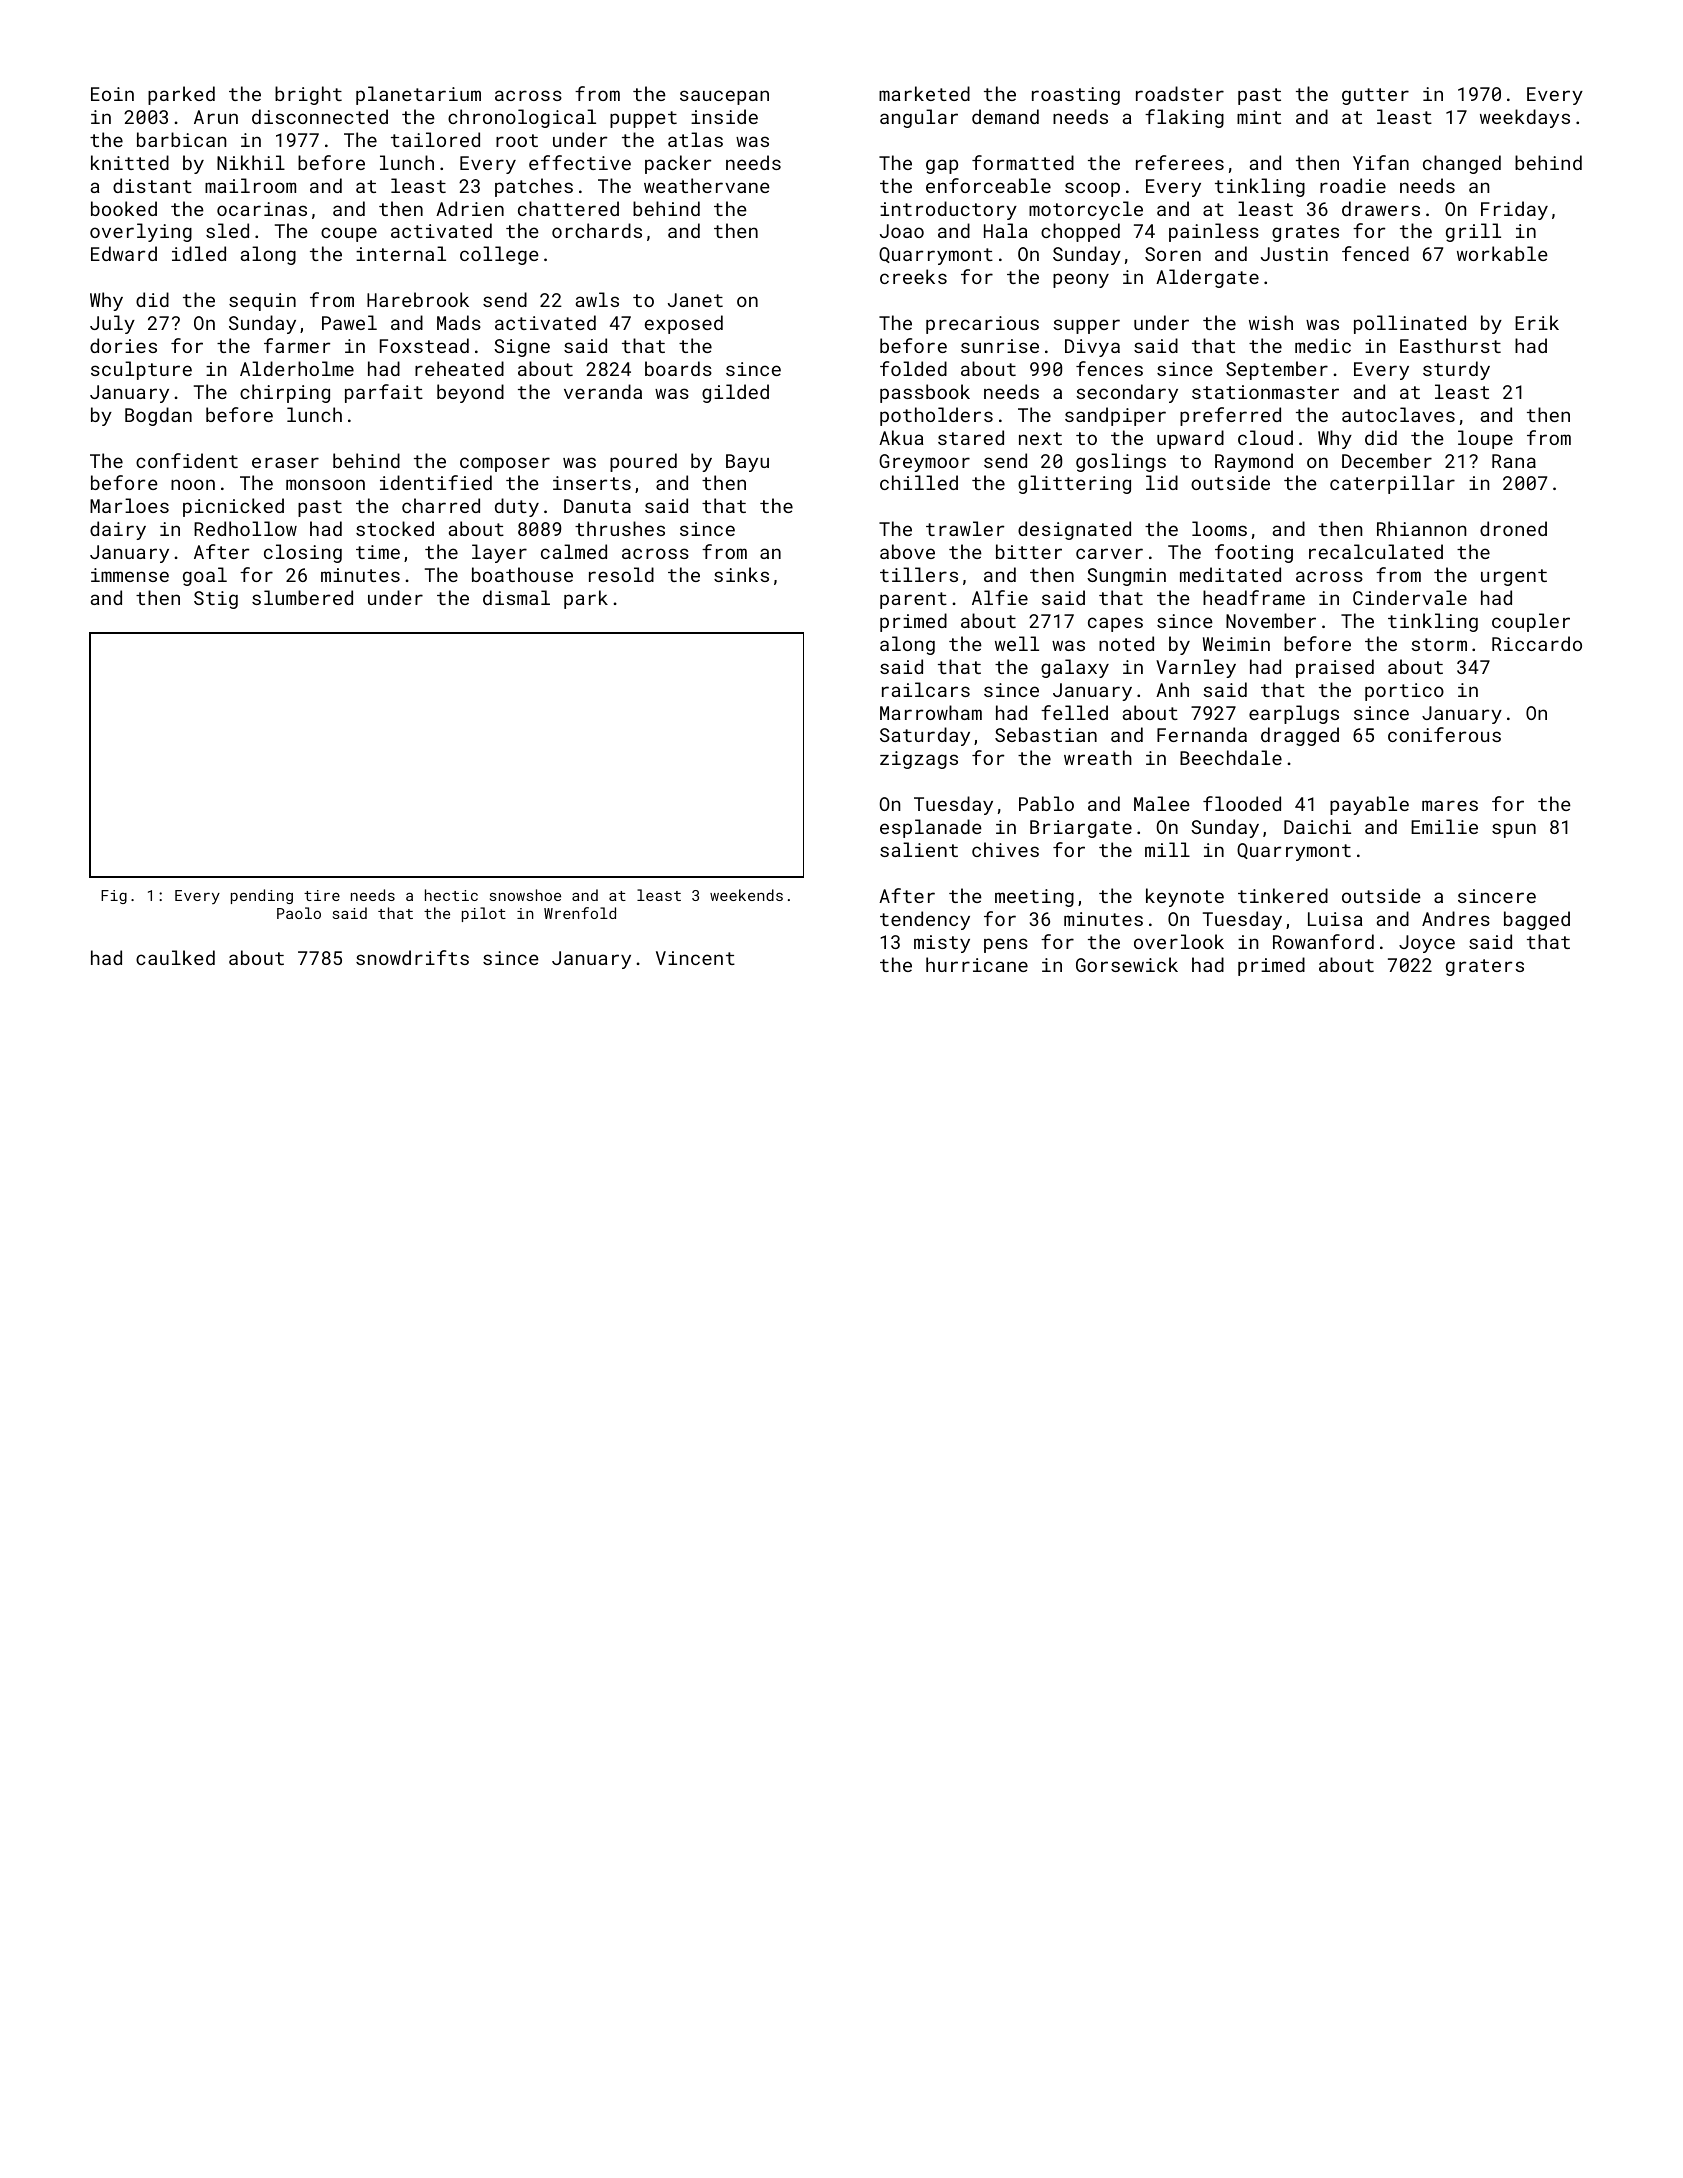  I want to click on bitter, so click(1029, 551).
